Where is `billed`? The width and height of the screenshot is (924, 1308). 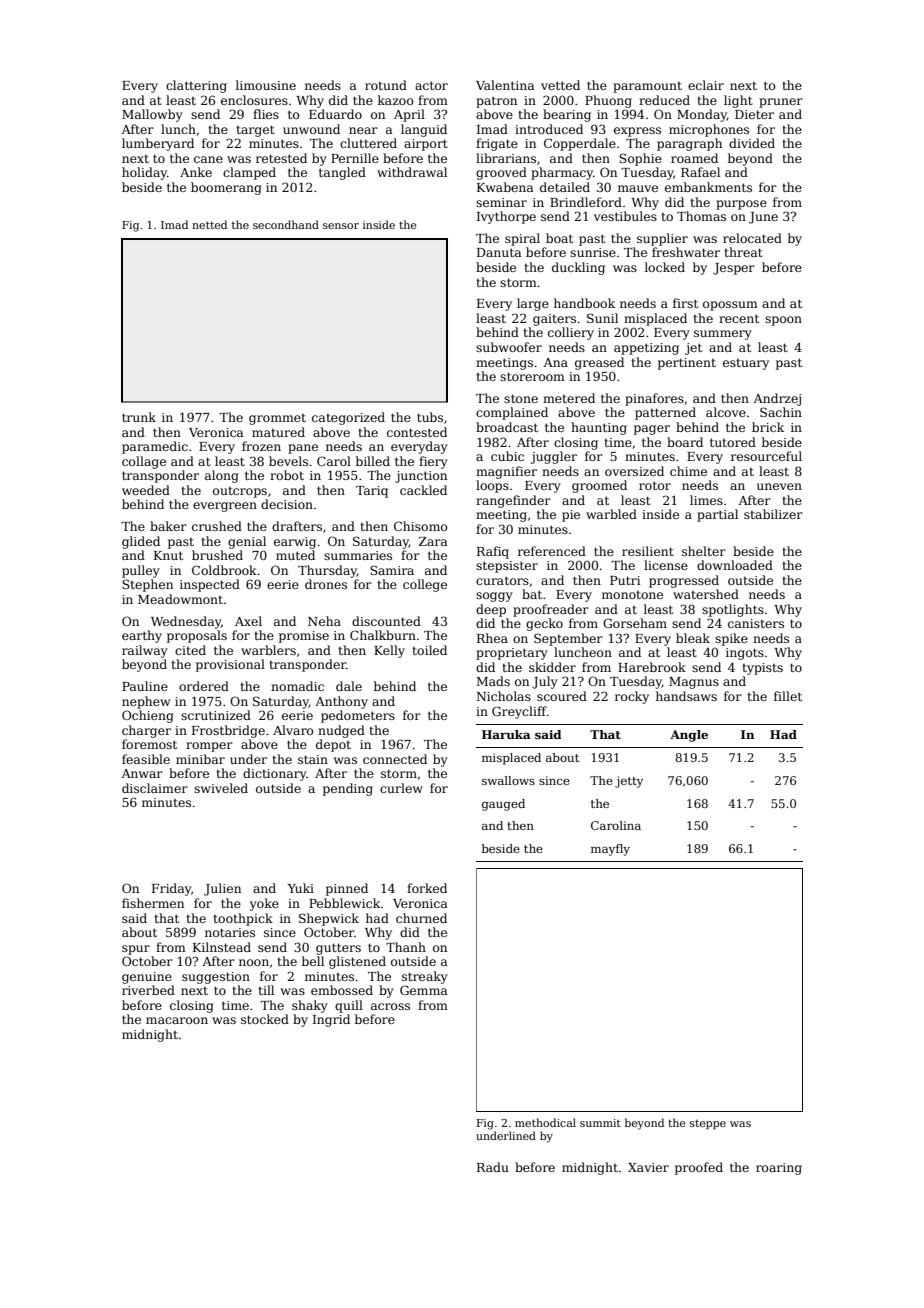
billed is located at coordinates (373, 461).
